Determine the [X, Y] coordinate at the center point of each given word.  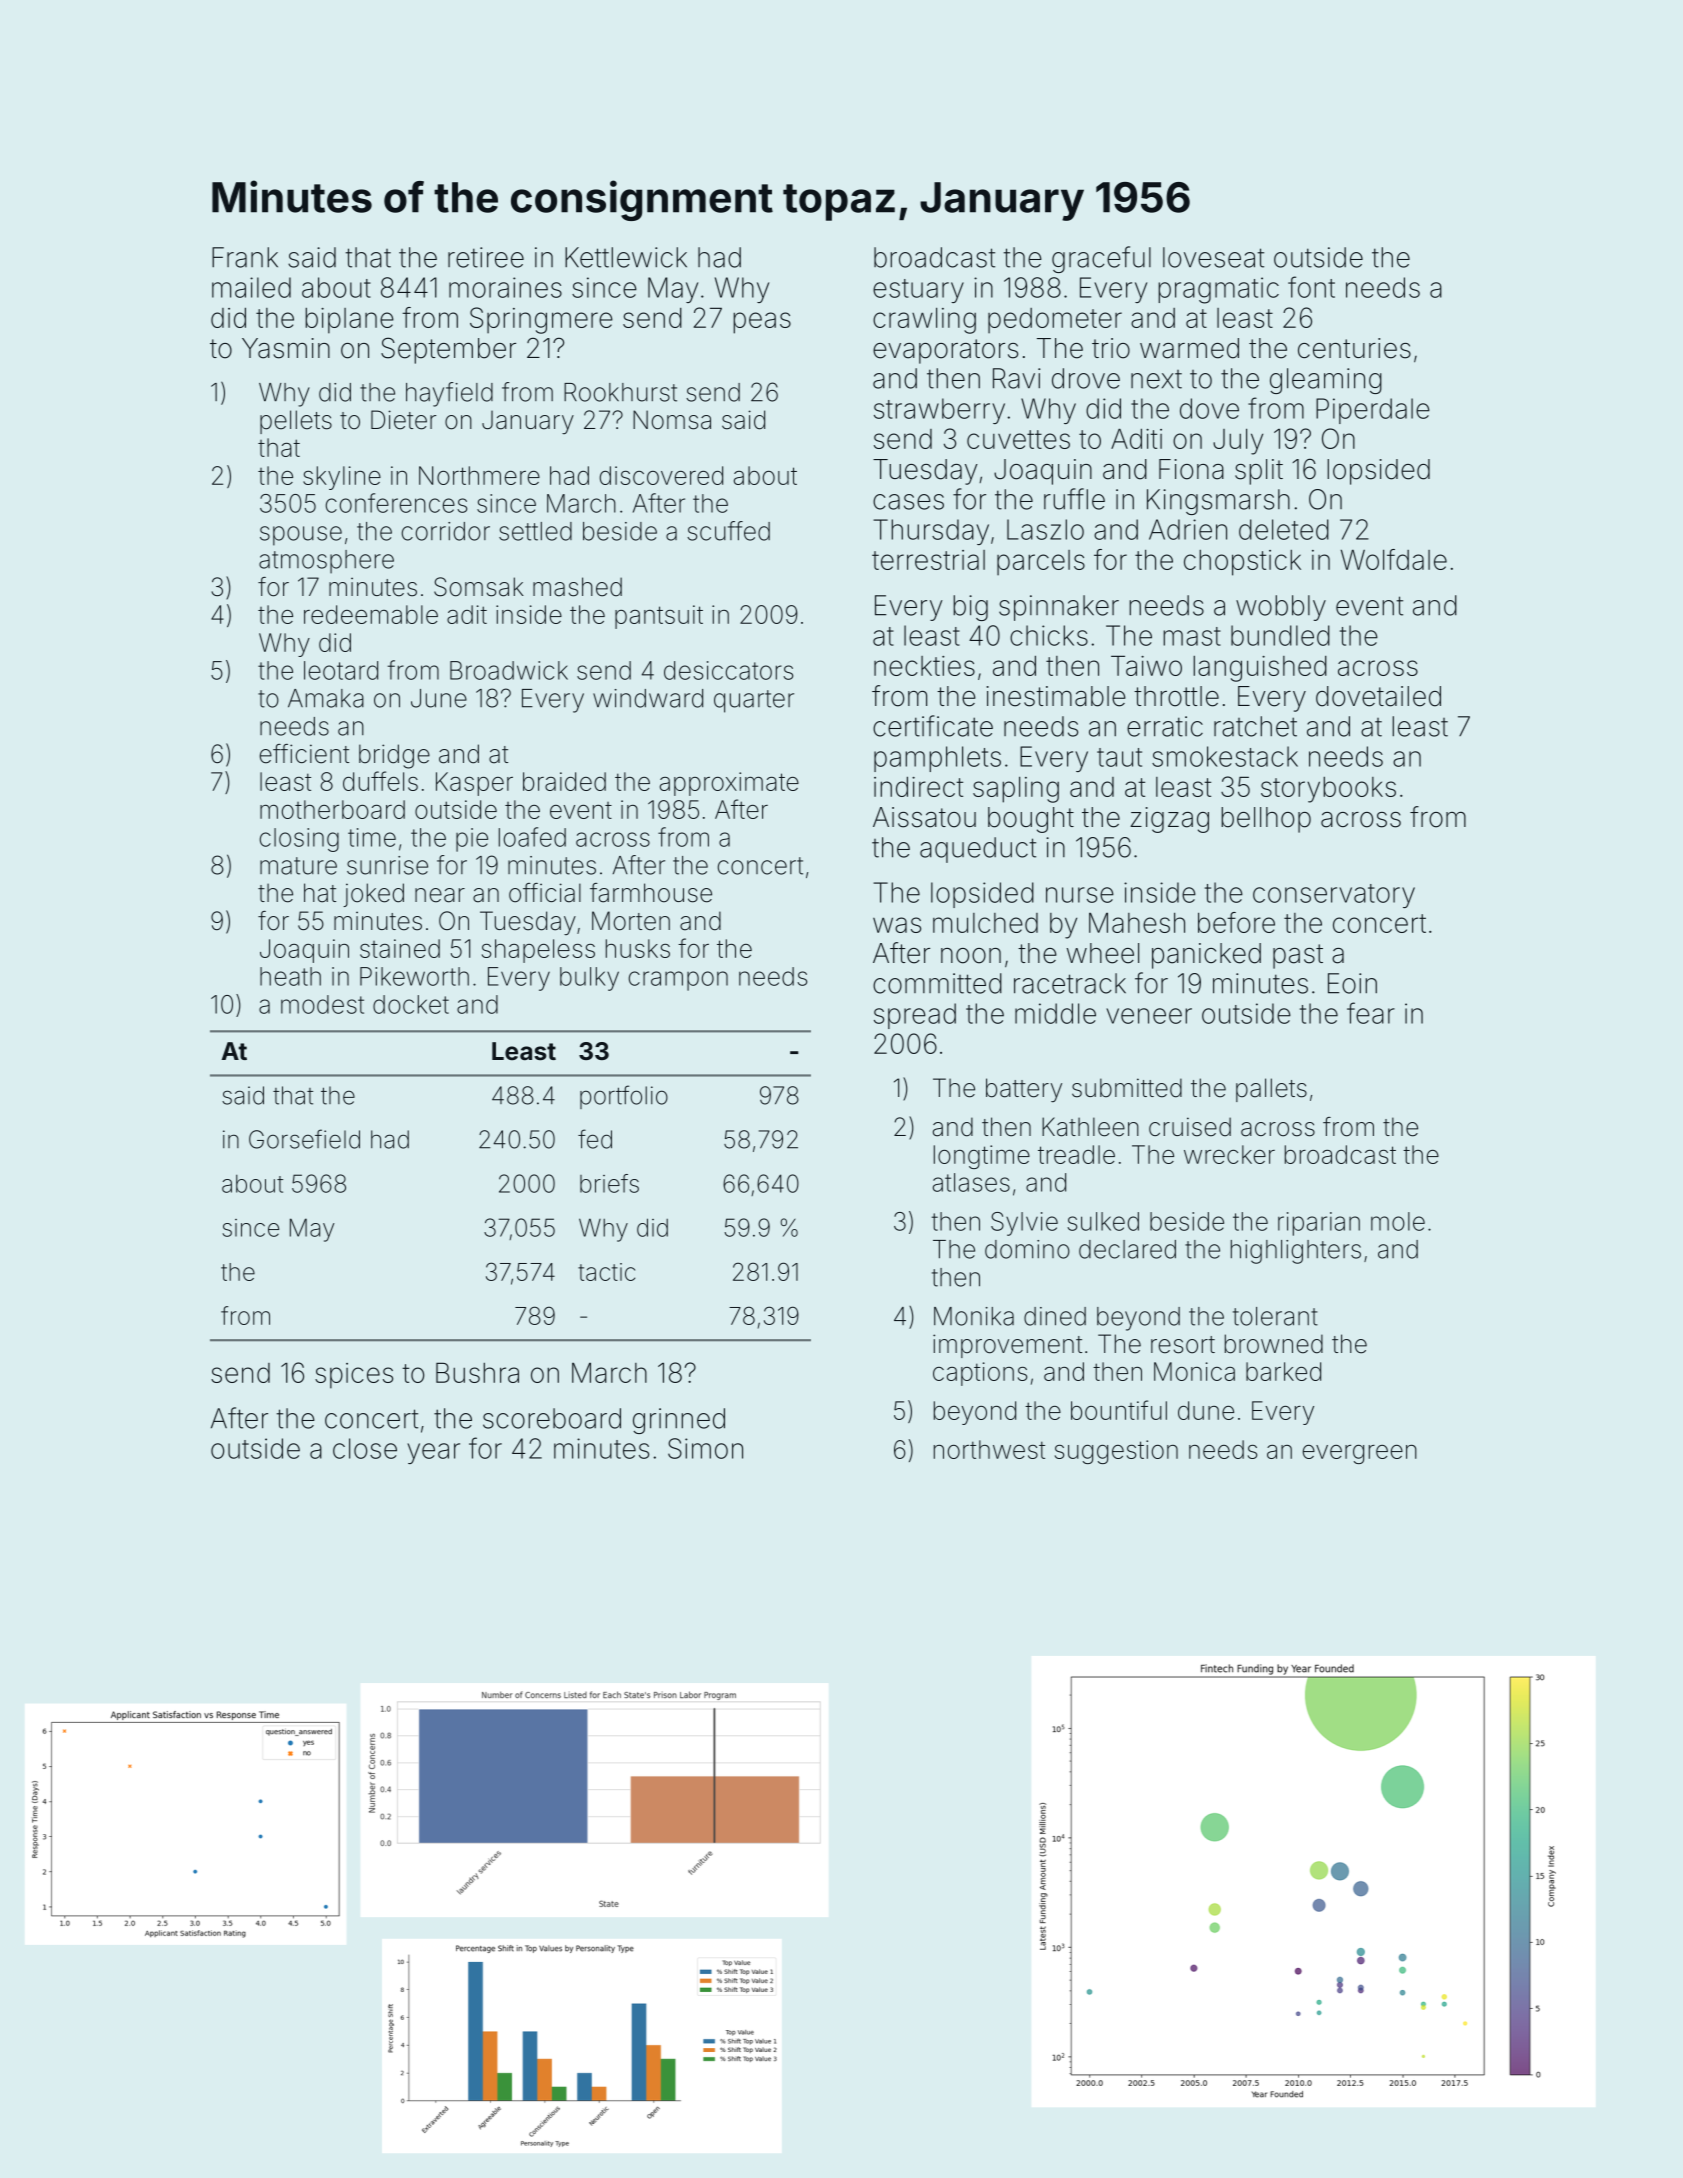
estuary [918, 291]
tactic [606, 1272]
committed [937, 983]
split [1259, 472]
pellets [296, 422]
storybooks [1328, 790]
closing [299, 840]
